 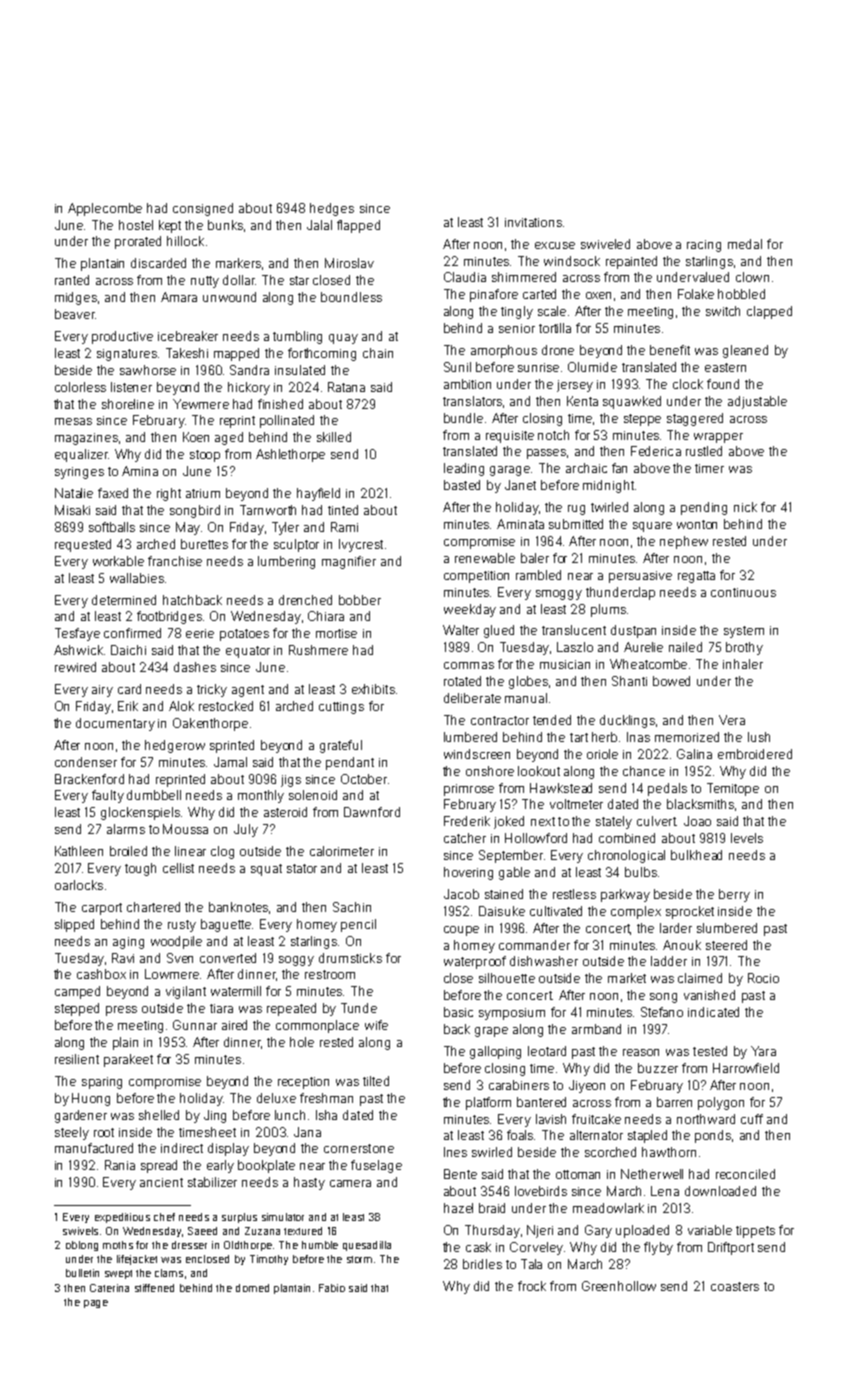 I want to click on persuasive, so click(x=640, y=577).
